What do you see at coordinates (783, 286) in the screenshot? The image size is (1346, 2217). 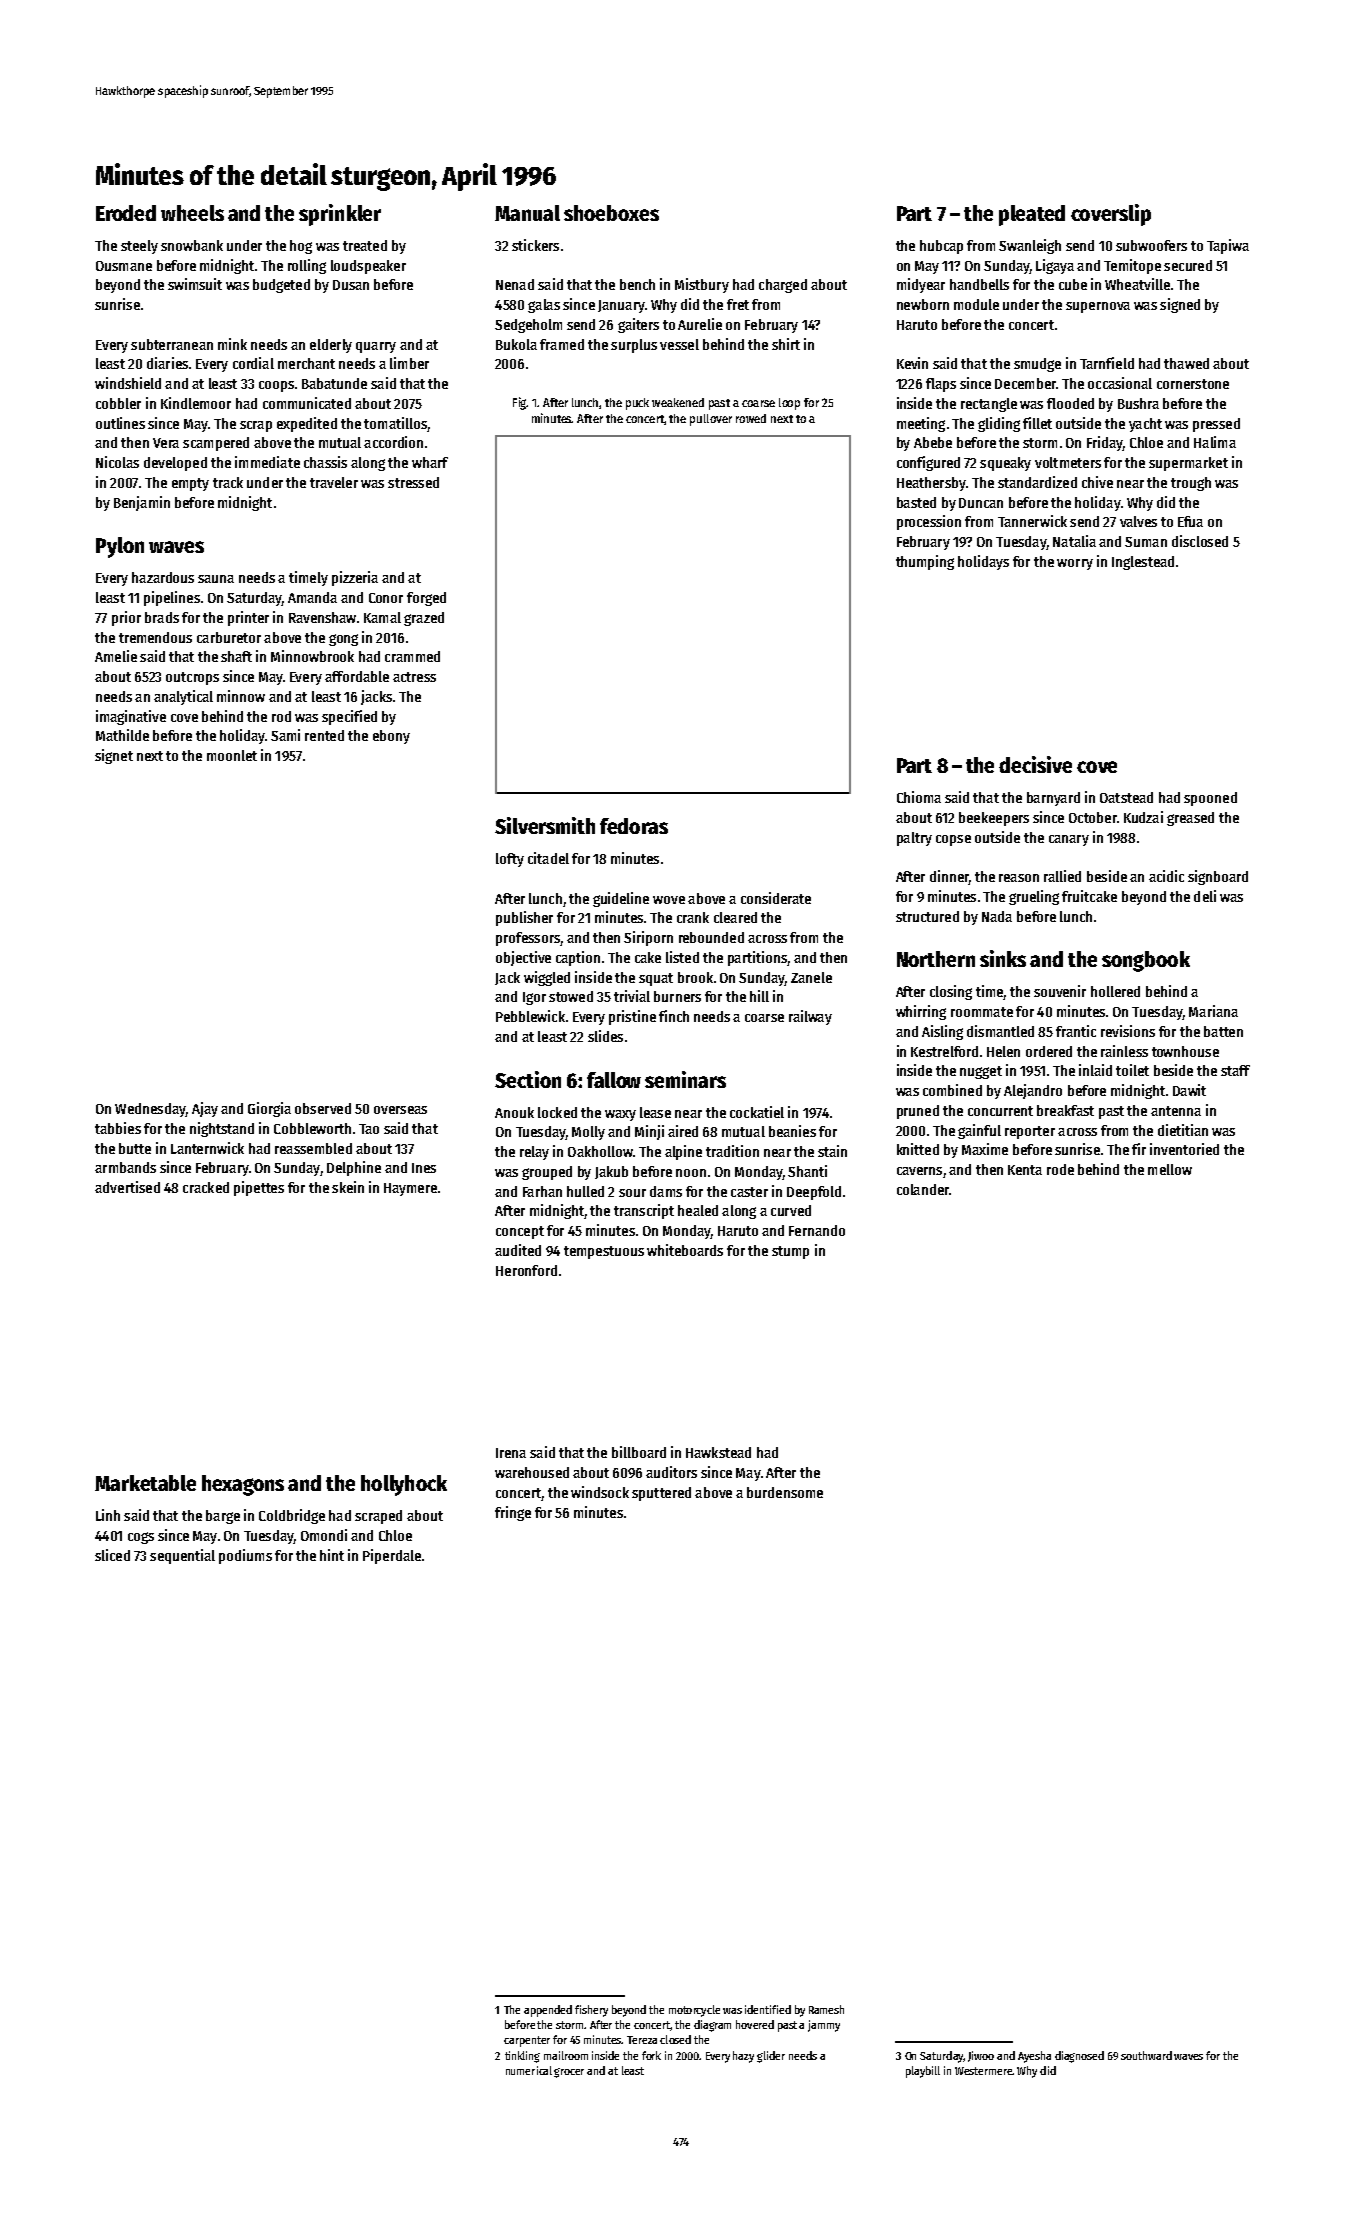 I see `charged` at bounding box center [783, 286].
